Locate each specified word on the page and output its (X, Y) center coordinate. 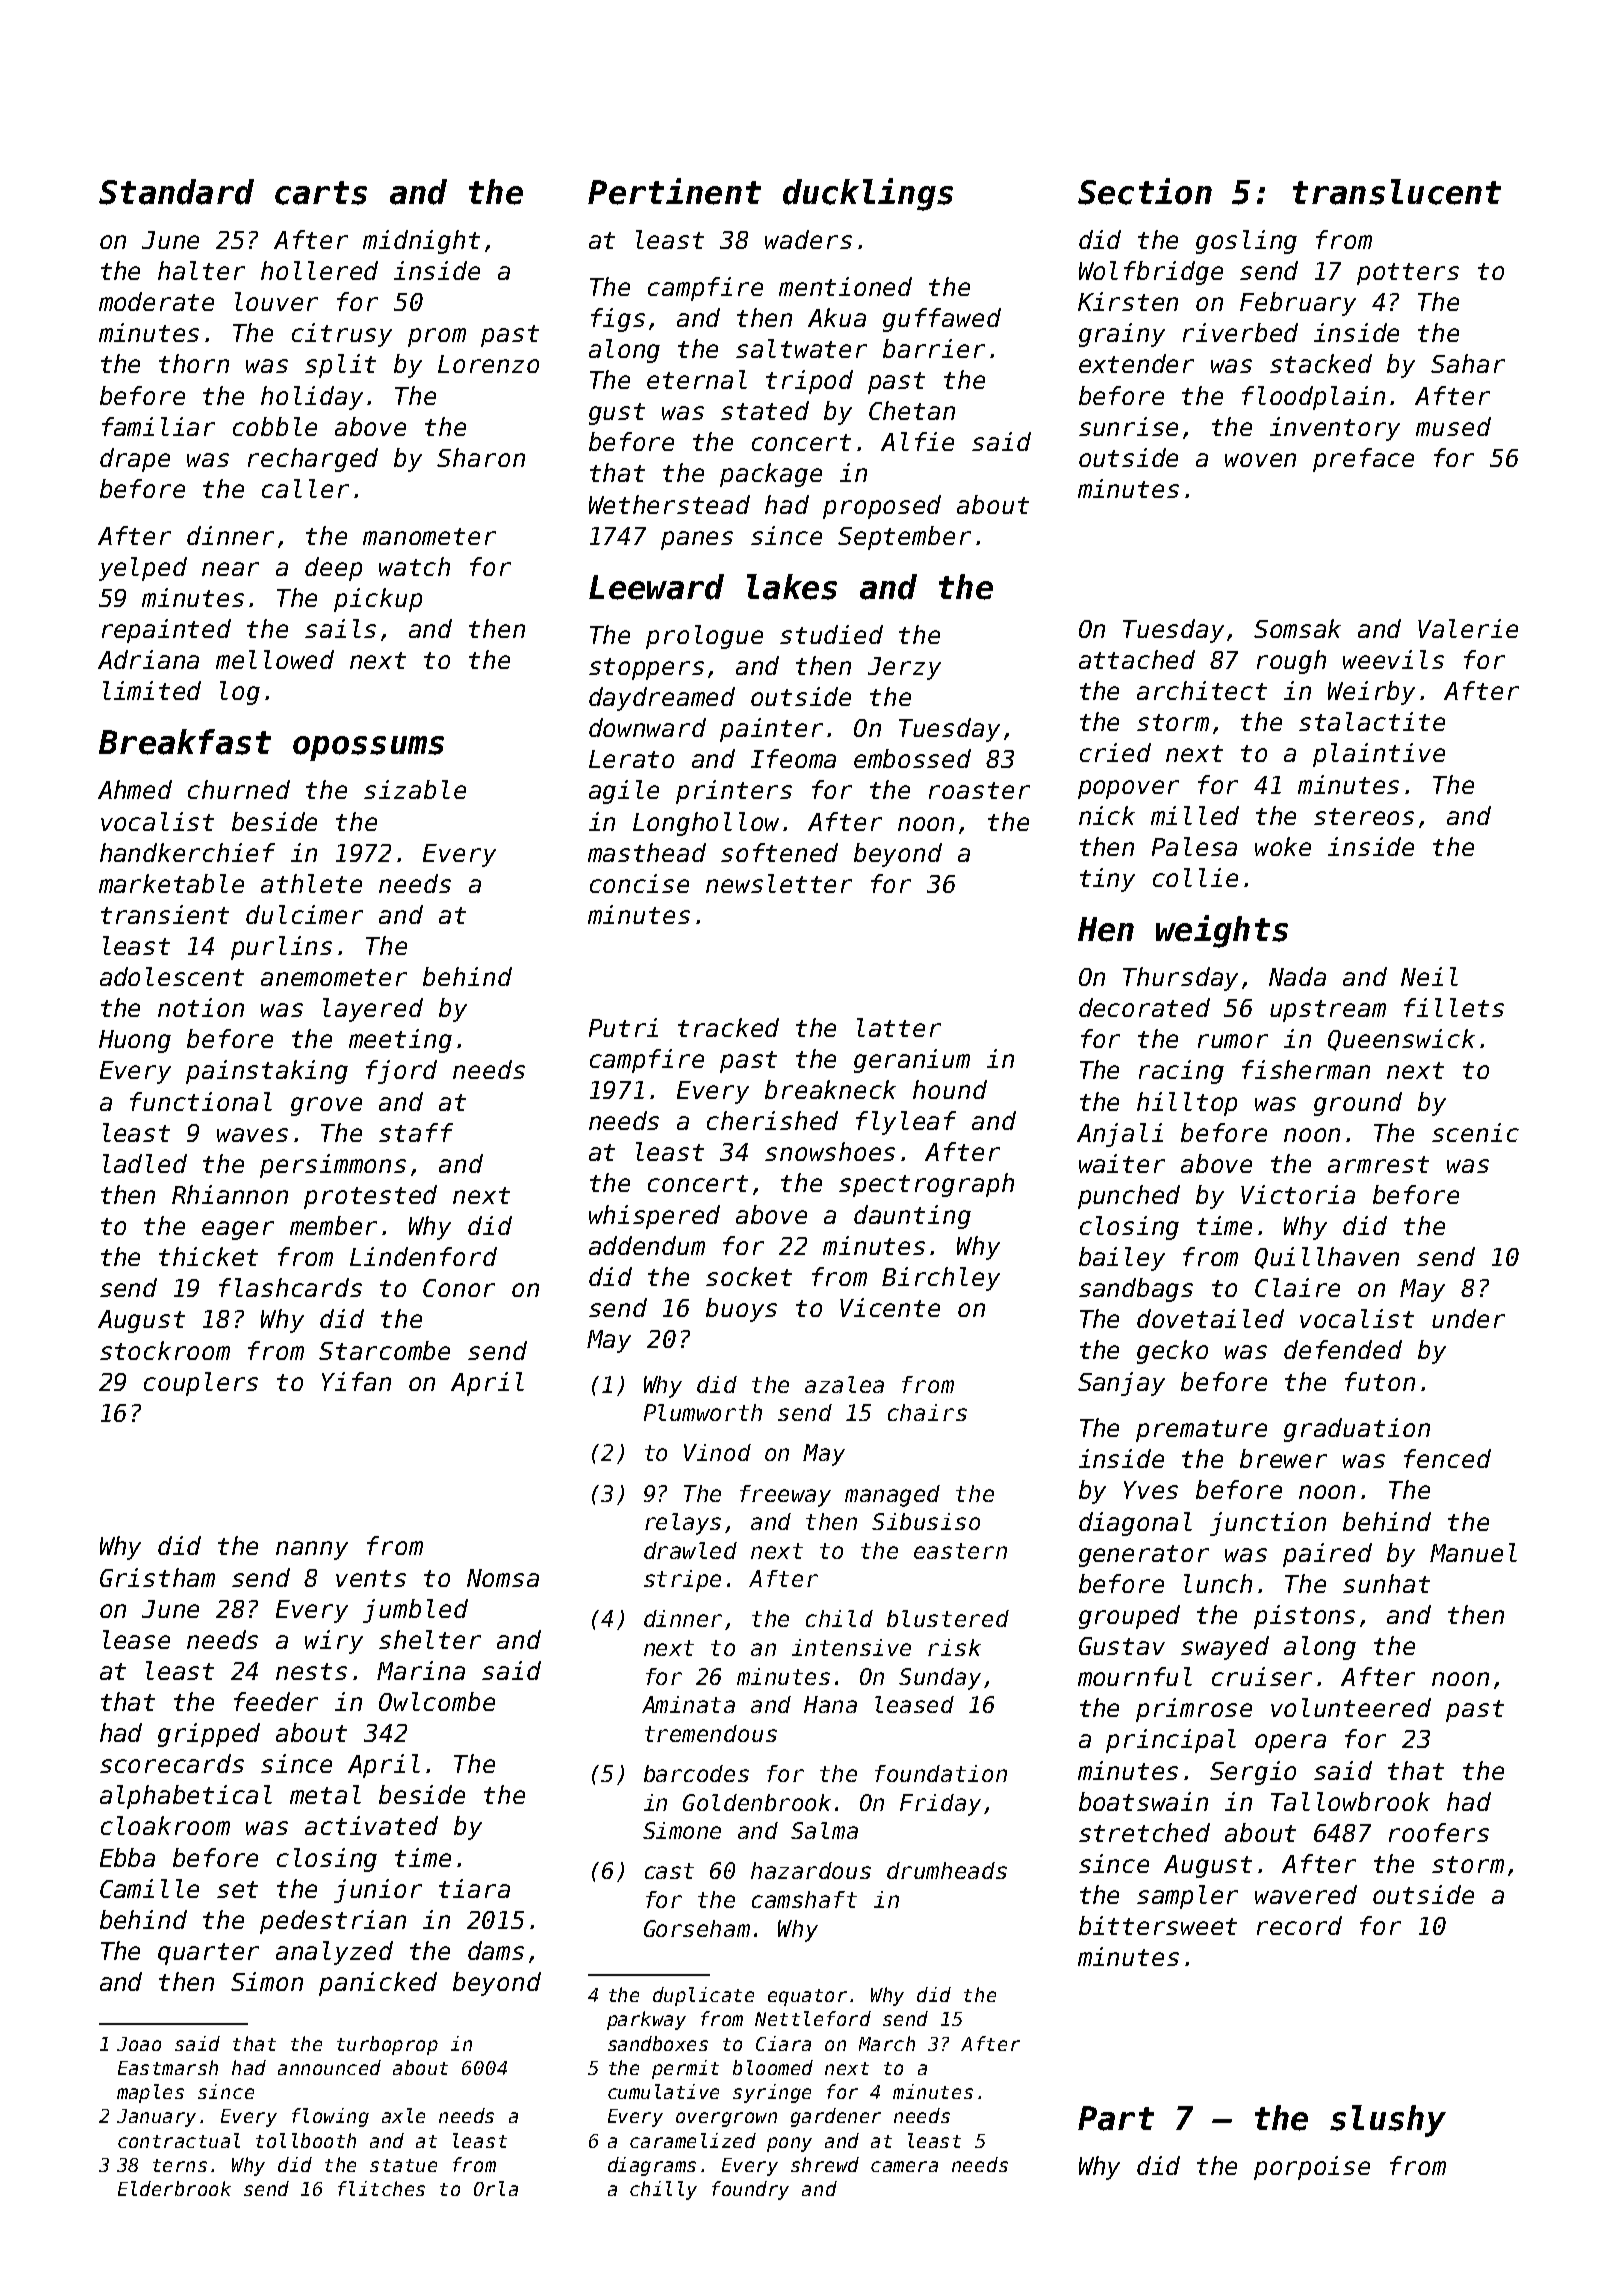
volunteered (1351, 1707)
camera (904, 2166)
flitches (381, 2188)
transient (165, 914)
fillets (1454, 1007)
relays (683, 1524)
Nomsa (503, 1578)
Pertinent (674, 191)
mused (1453, 426)
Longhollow (706, 824)
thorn (194, 363)
